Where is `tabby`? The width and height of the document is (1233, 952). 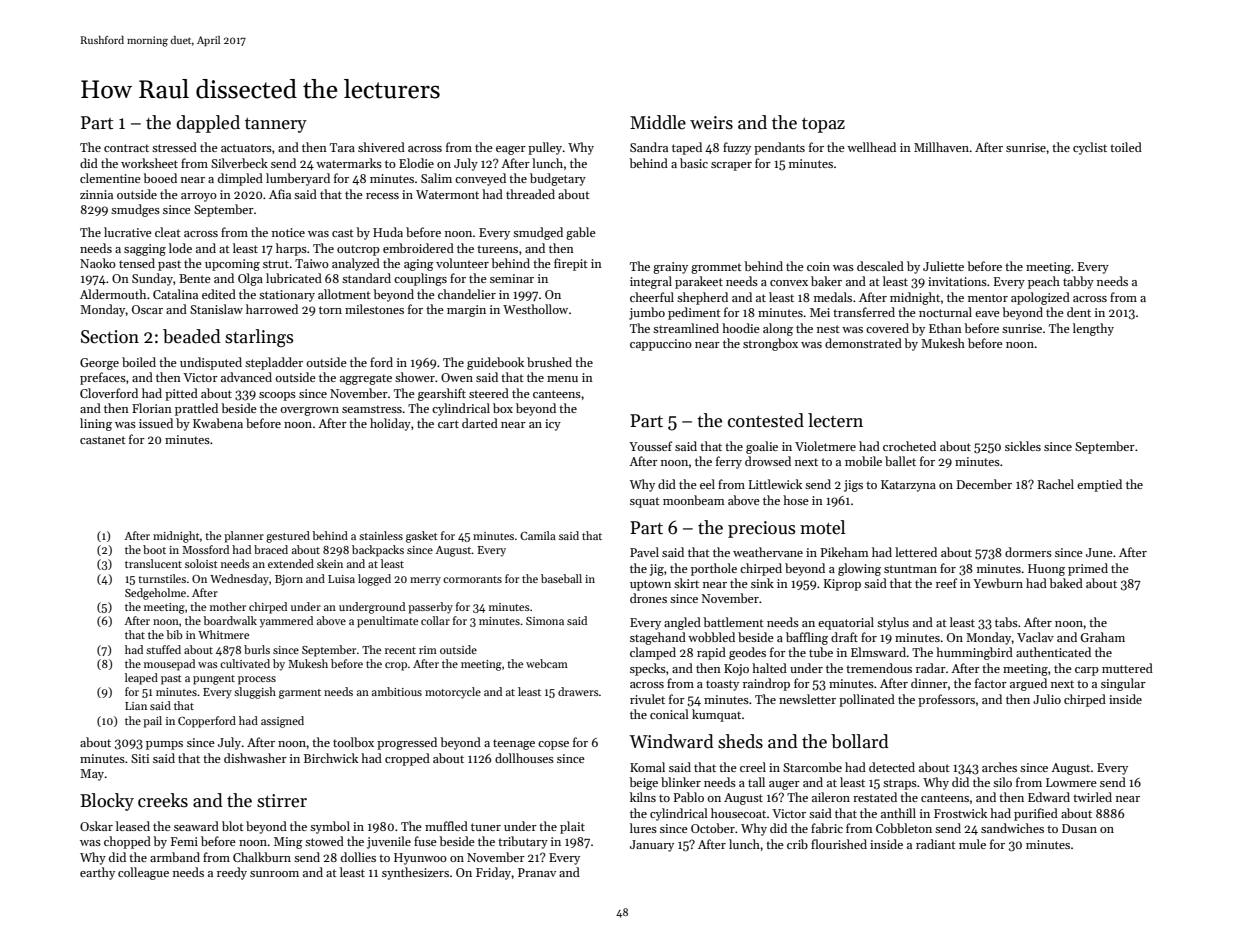
tabby is located at coordinates (1078, 282).
